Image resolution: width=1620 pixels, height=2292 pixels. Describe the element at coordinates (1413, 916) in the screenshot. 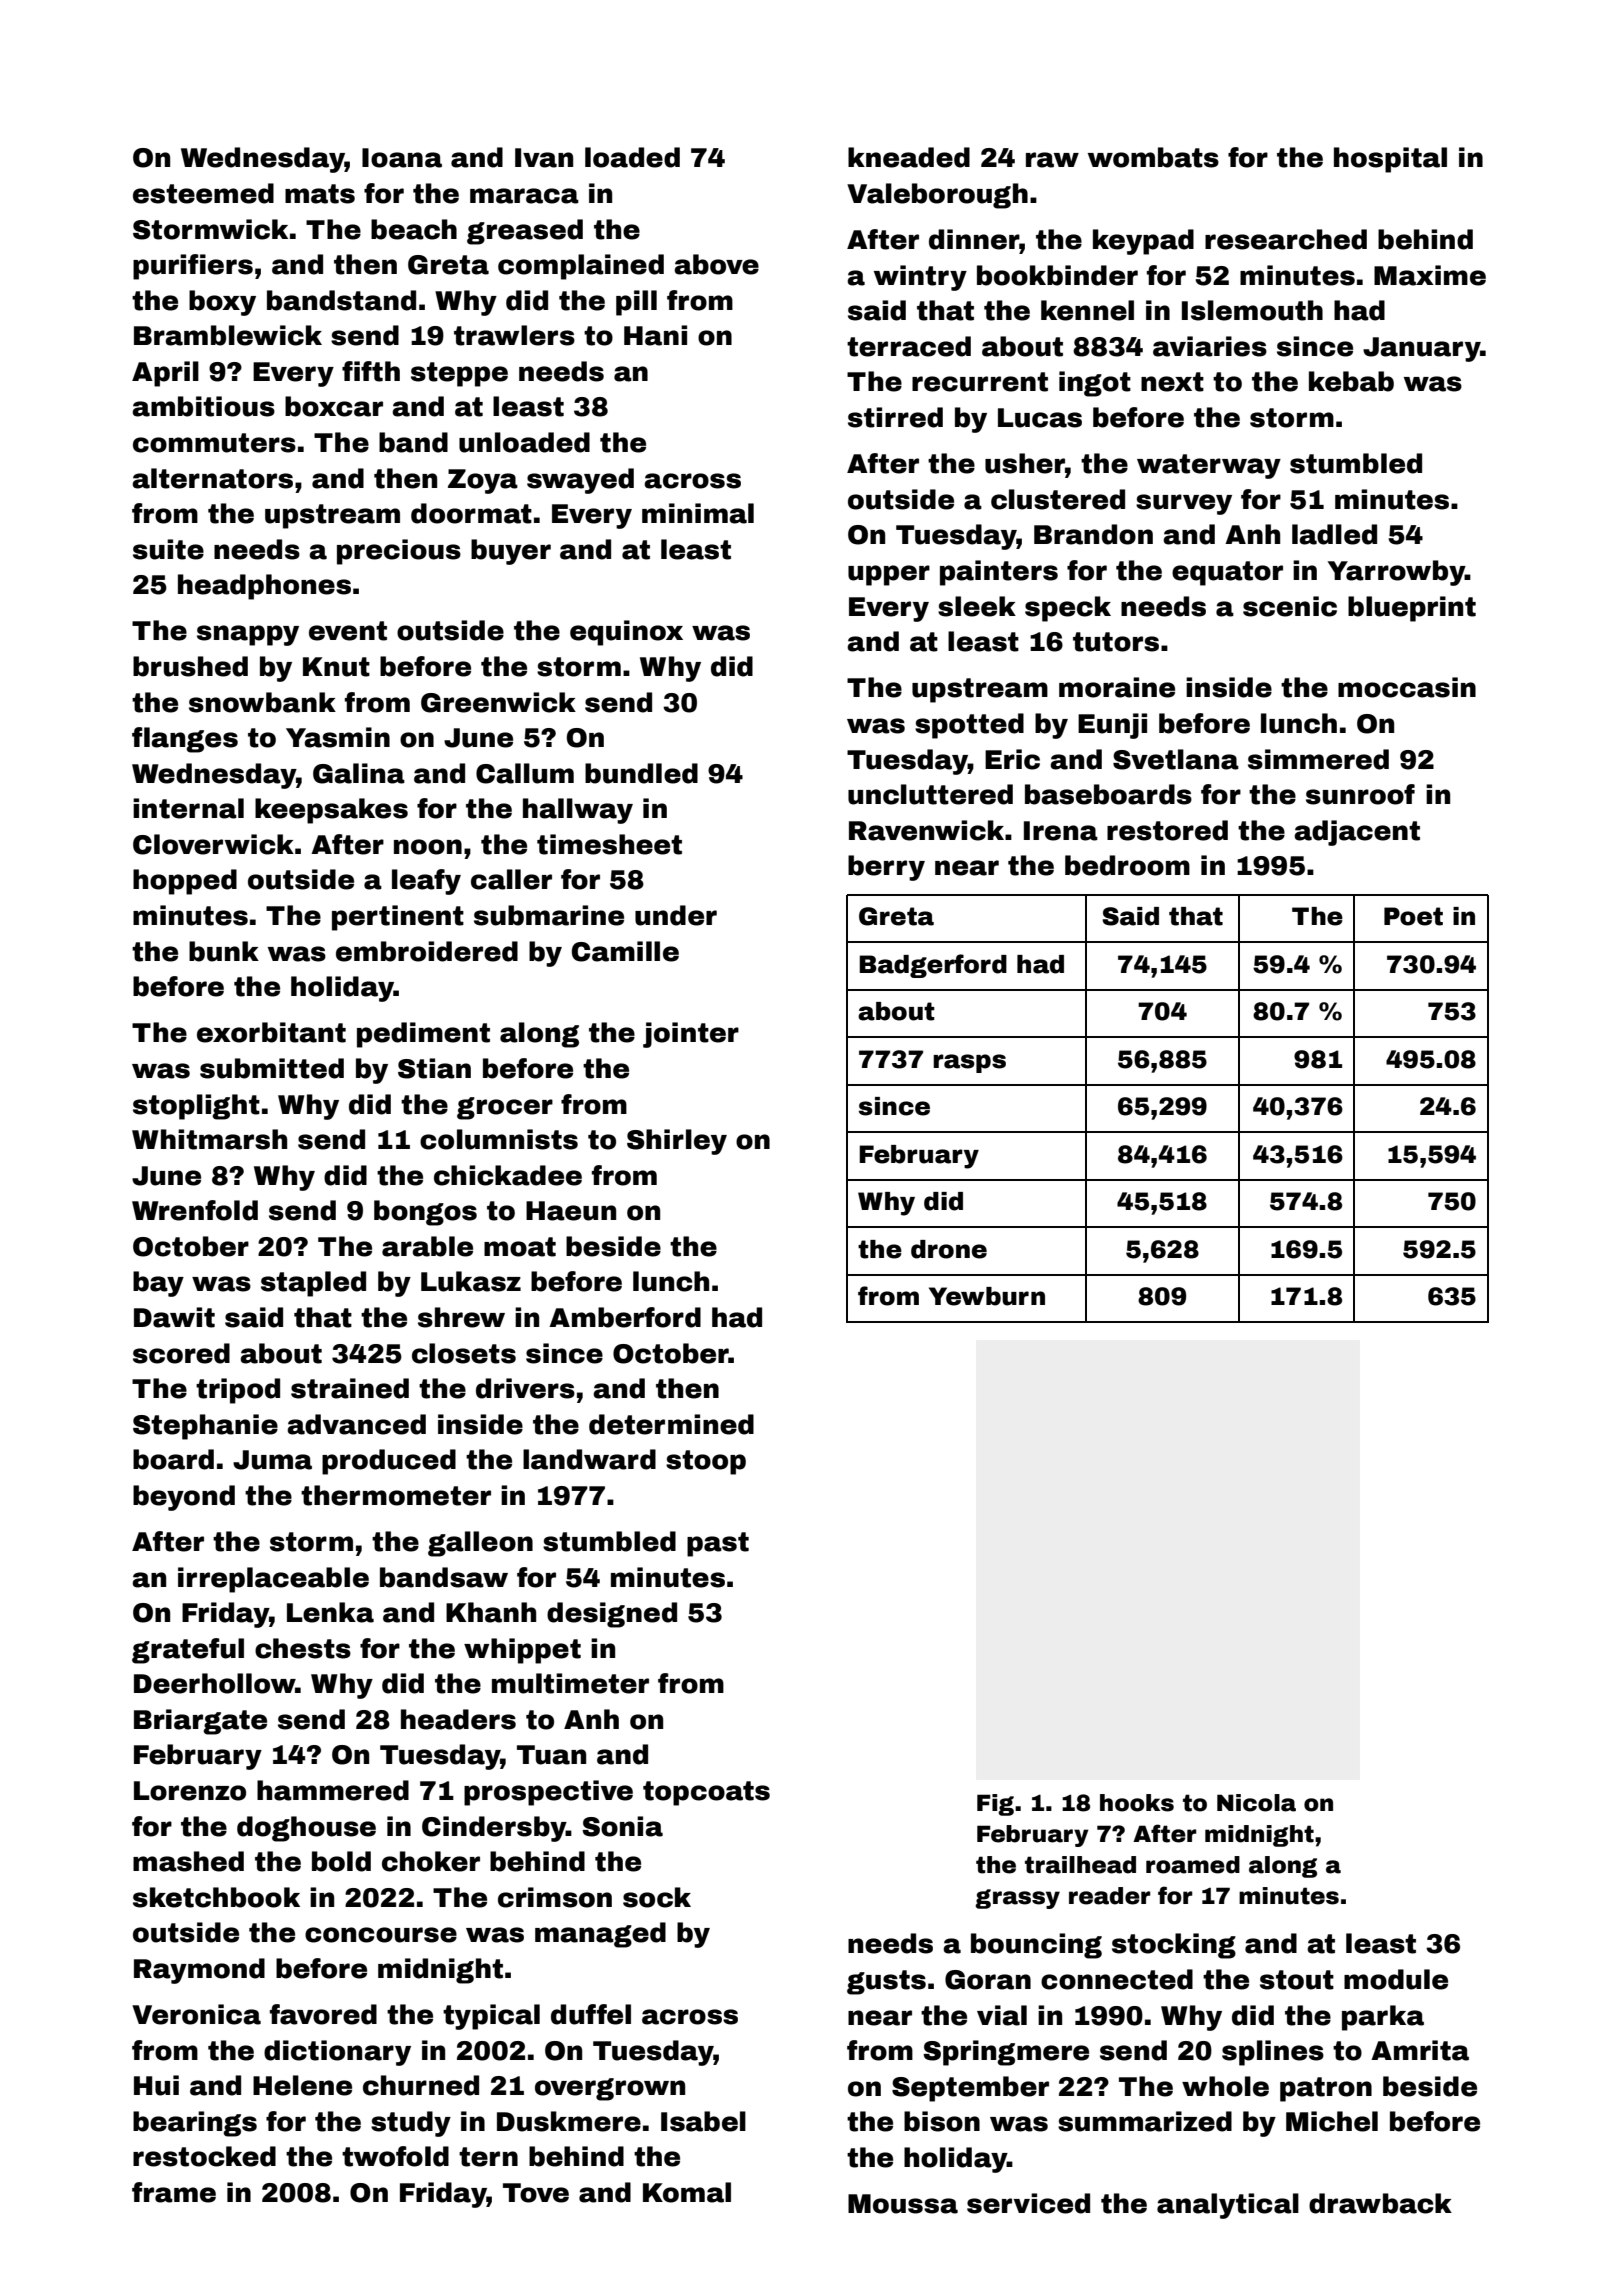

I see `Poet` at that location.
